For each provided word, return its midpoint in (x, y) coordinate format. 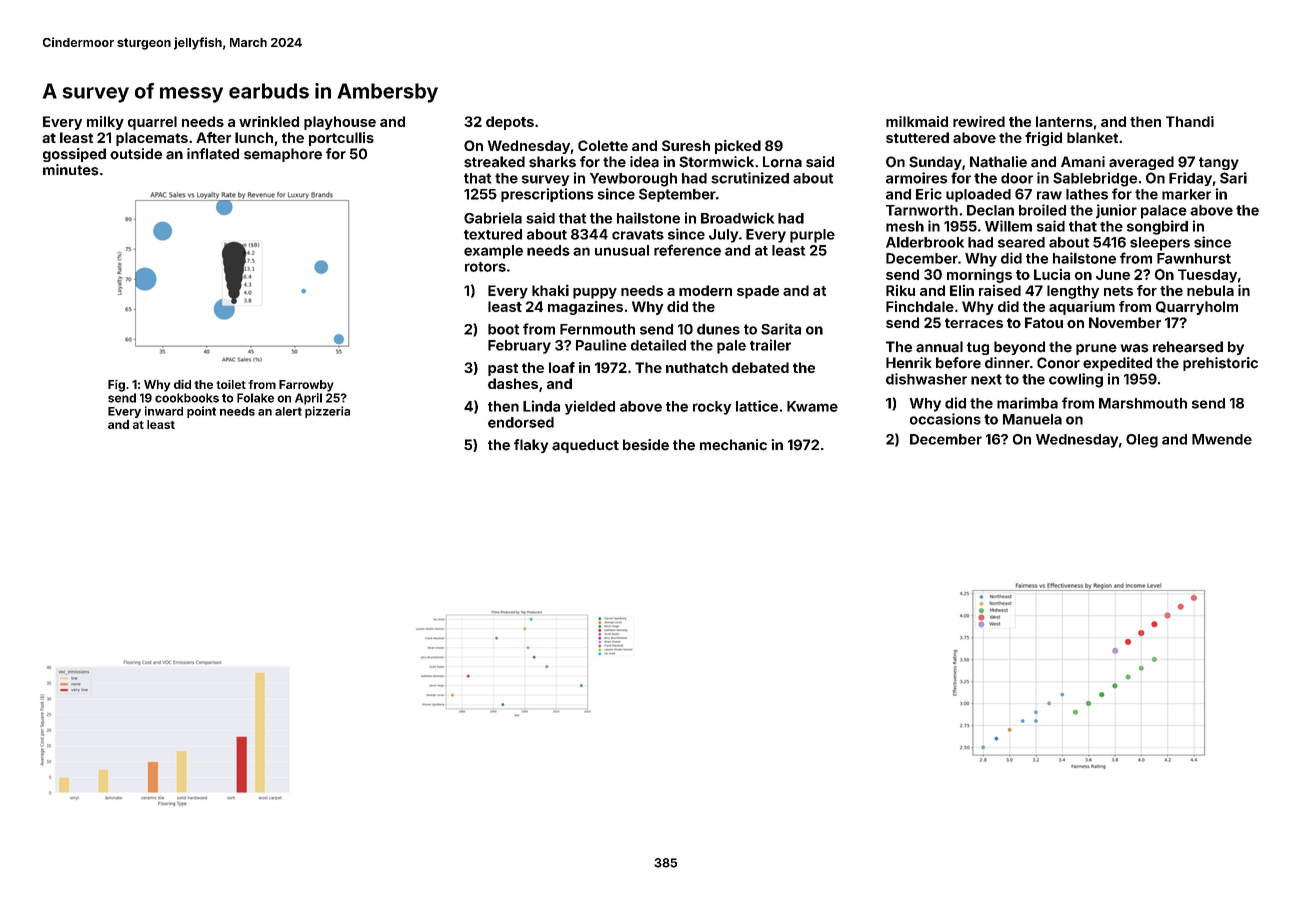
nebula (1210, 290)
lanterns (1064, 121)
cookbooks (187, 398)
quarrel (152, 123)
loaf (562, 367)
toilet (231, 384)
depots (510, 123)
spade (758, 292)
